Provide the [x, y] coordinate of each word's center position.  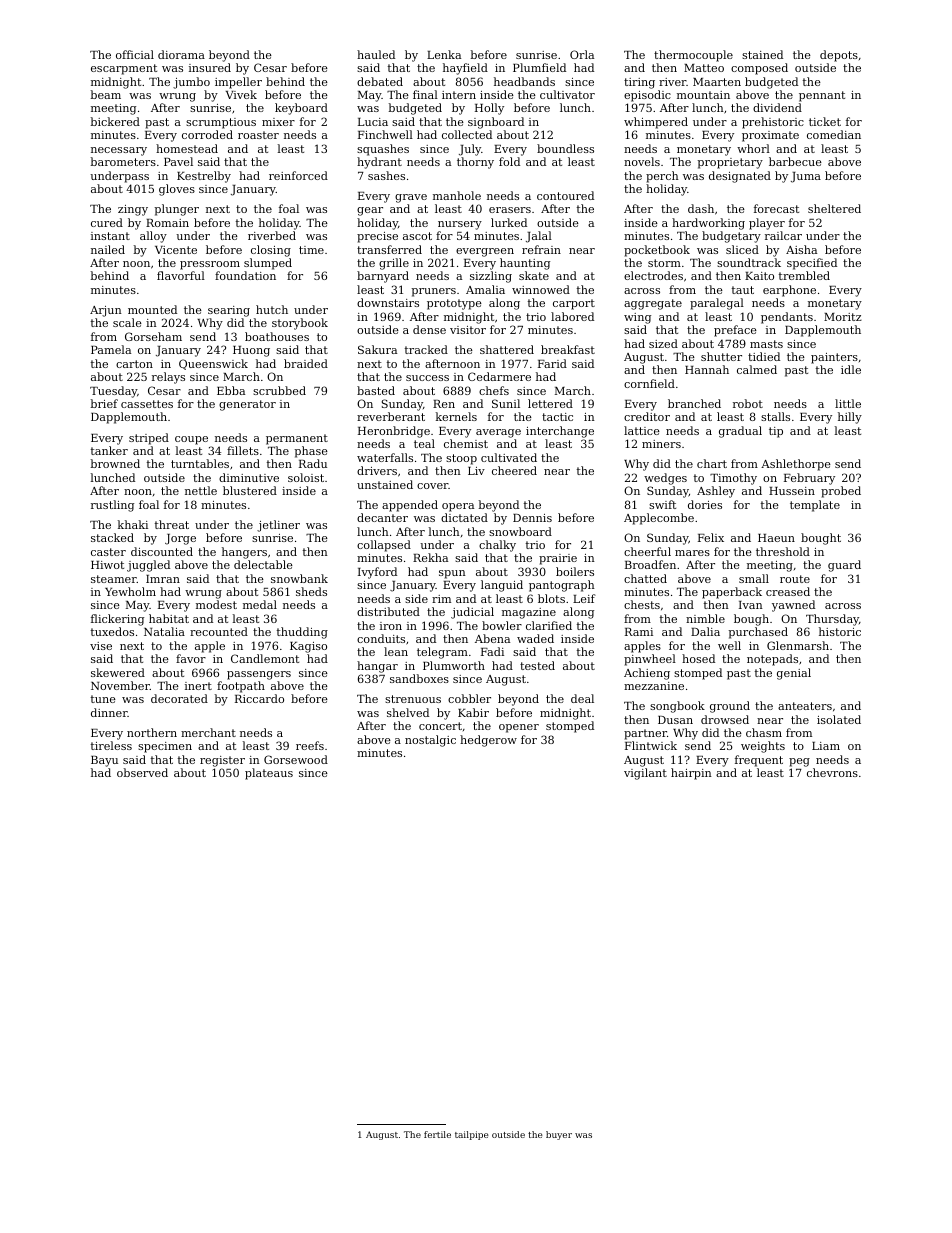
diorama [181, 54]
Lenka [444, 54]
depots [839, 56]
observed [142, 772]
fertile [437, 1134]
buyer [559, 1135]
